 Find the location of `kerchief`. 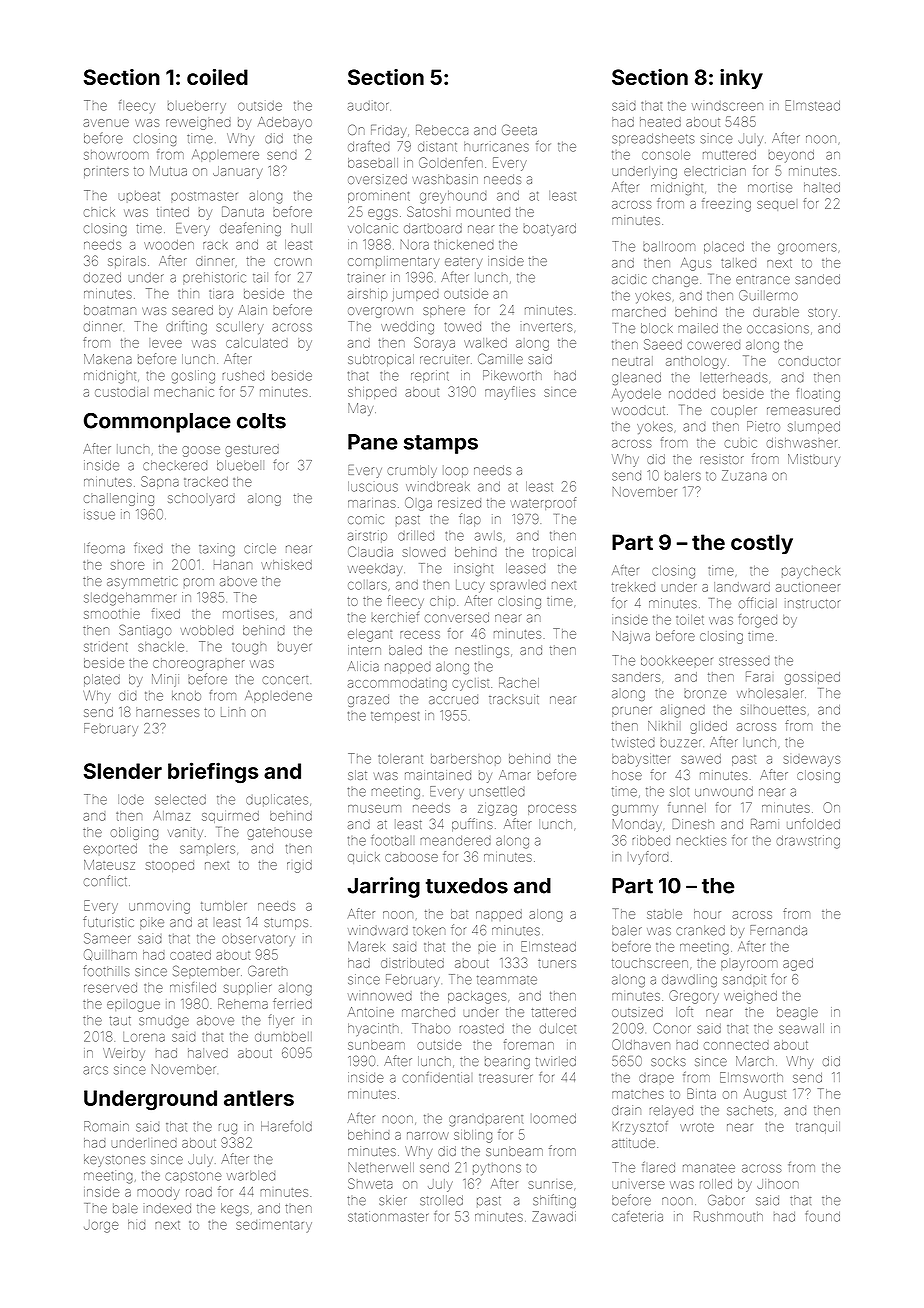

kerchief is located at coordinates (395, 617).
